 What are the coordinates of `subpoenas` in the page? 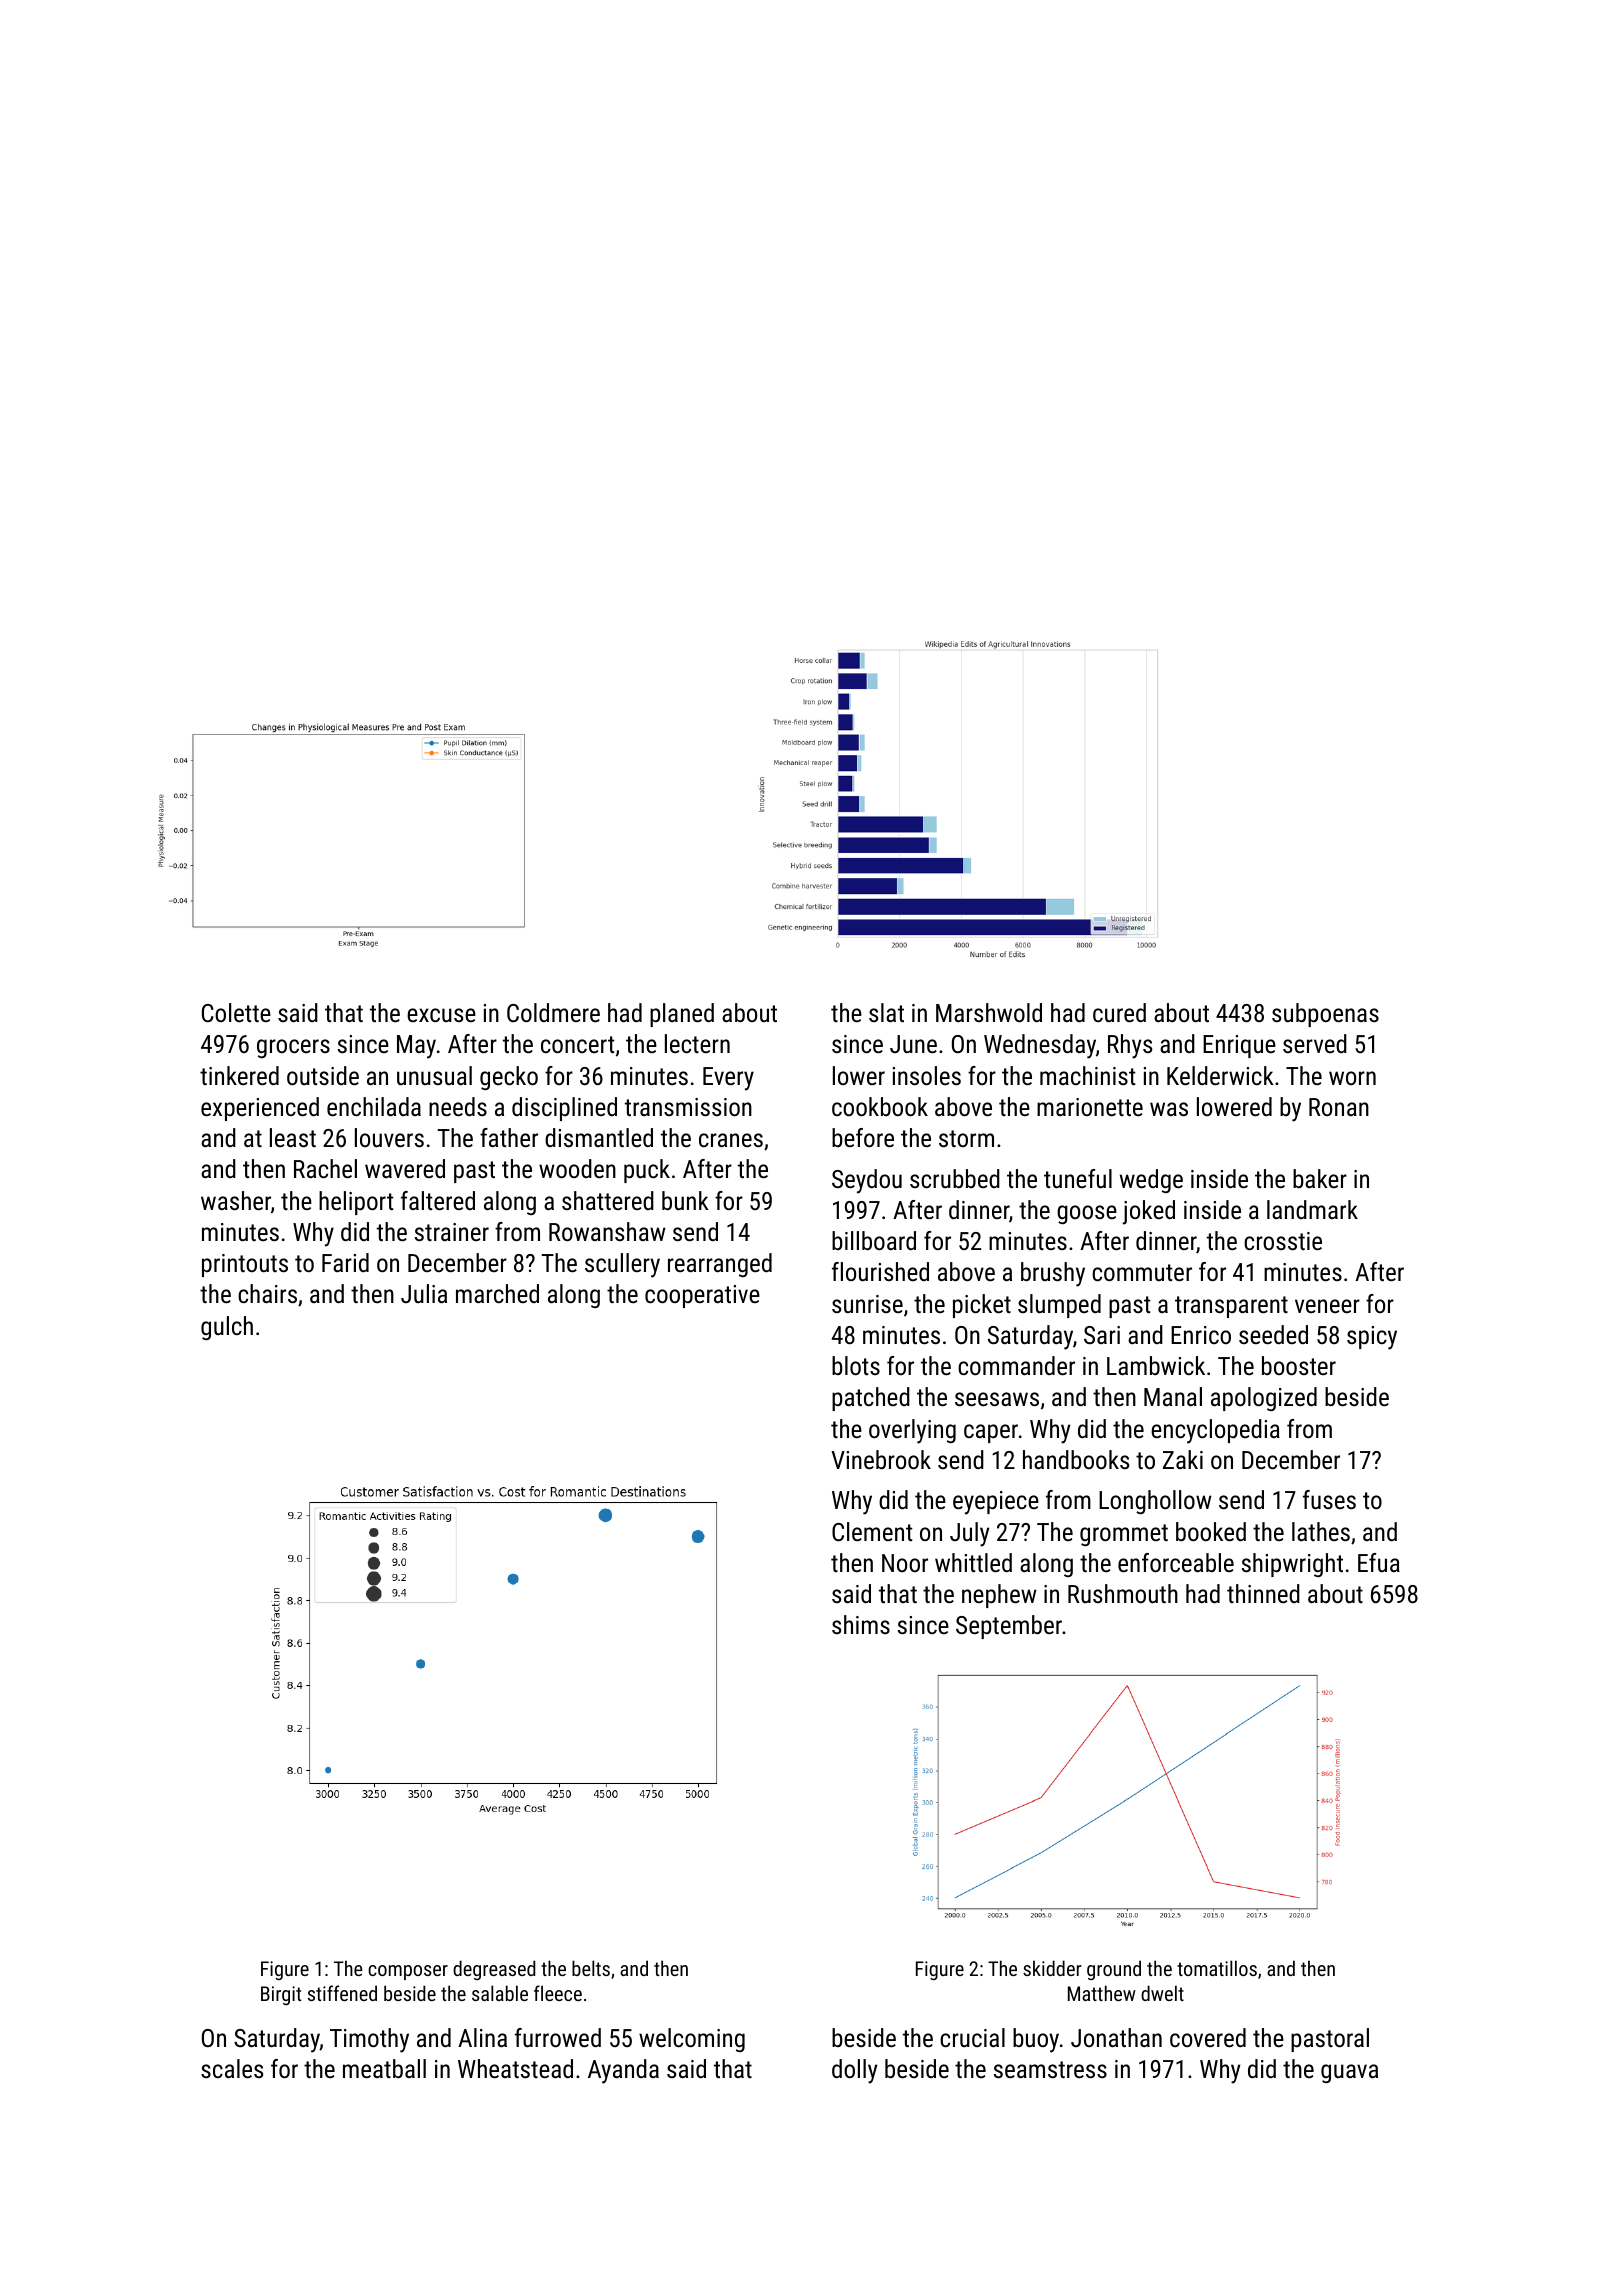 It's located at (1325, 1015).
